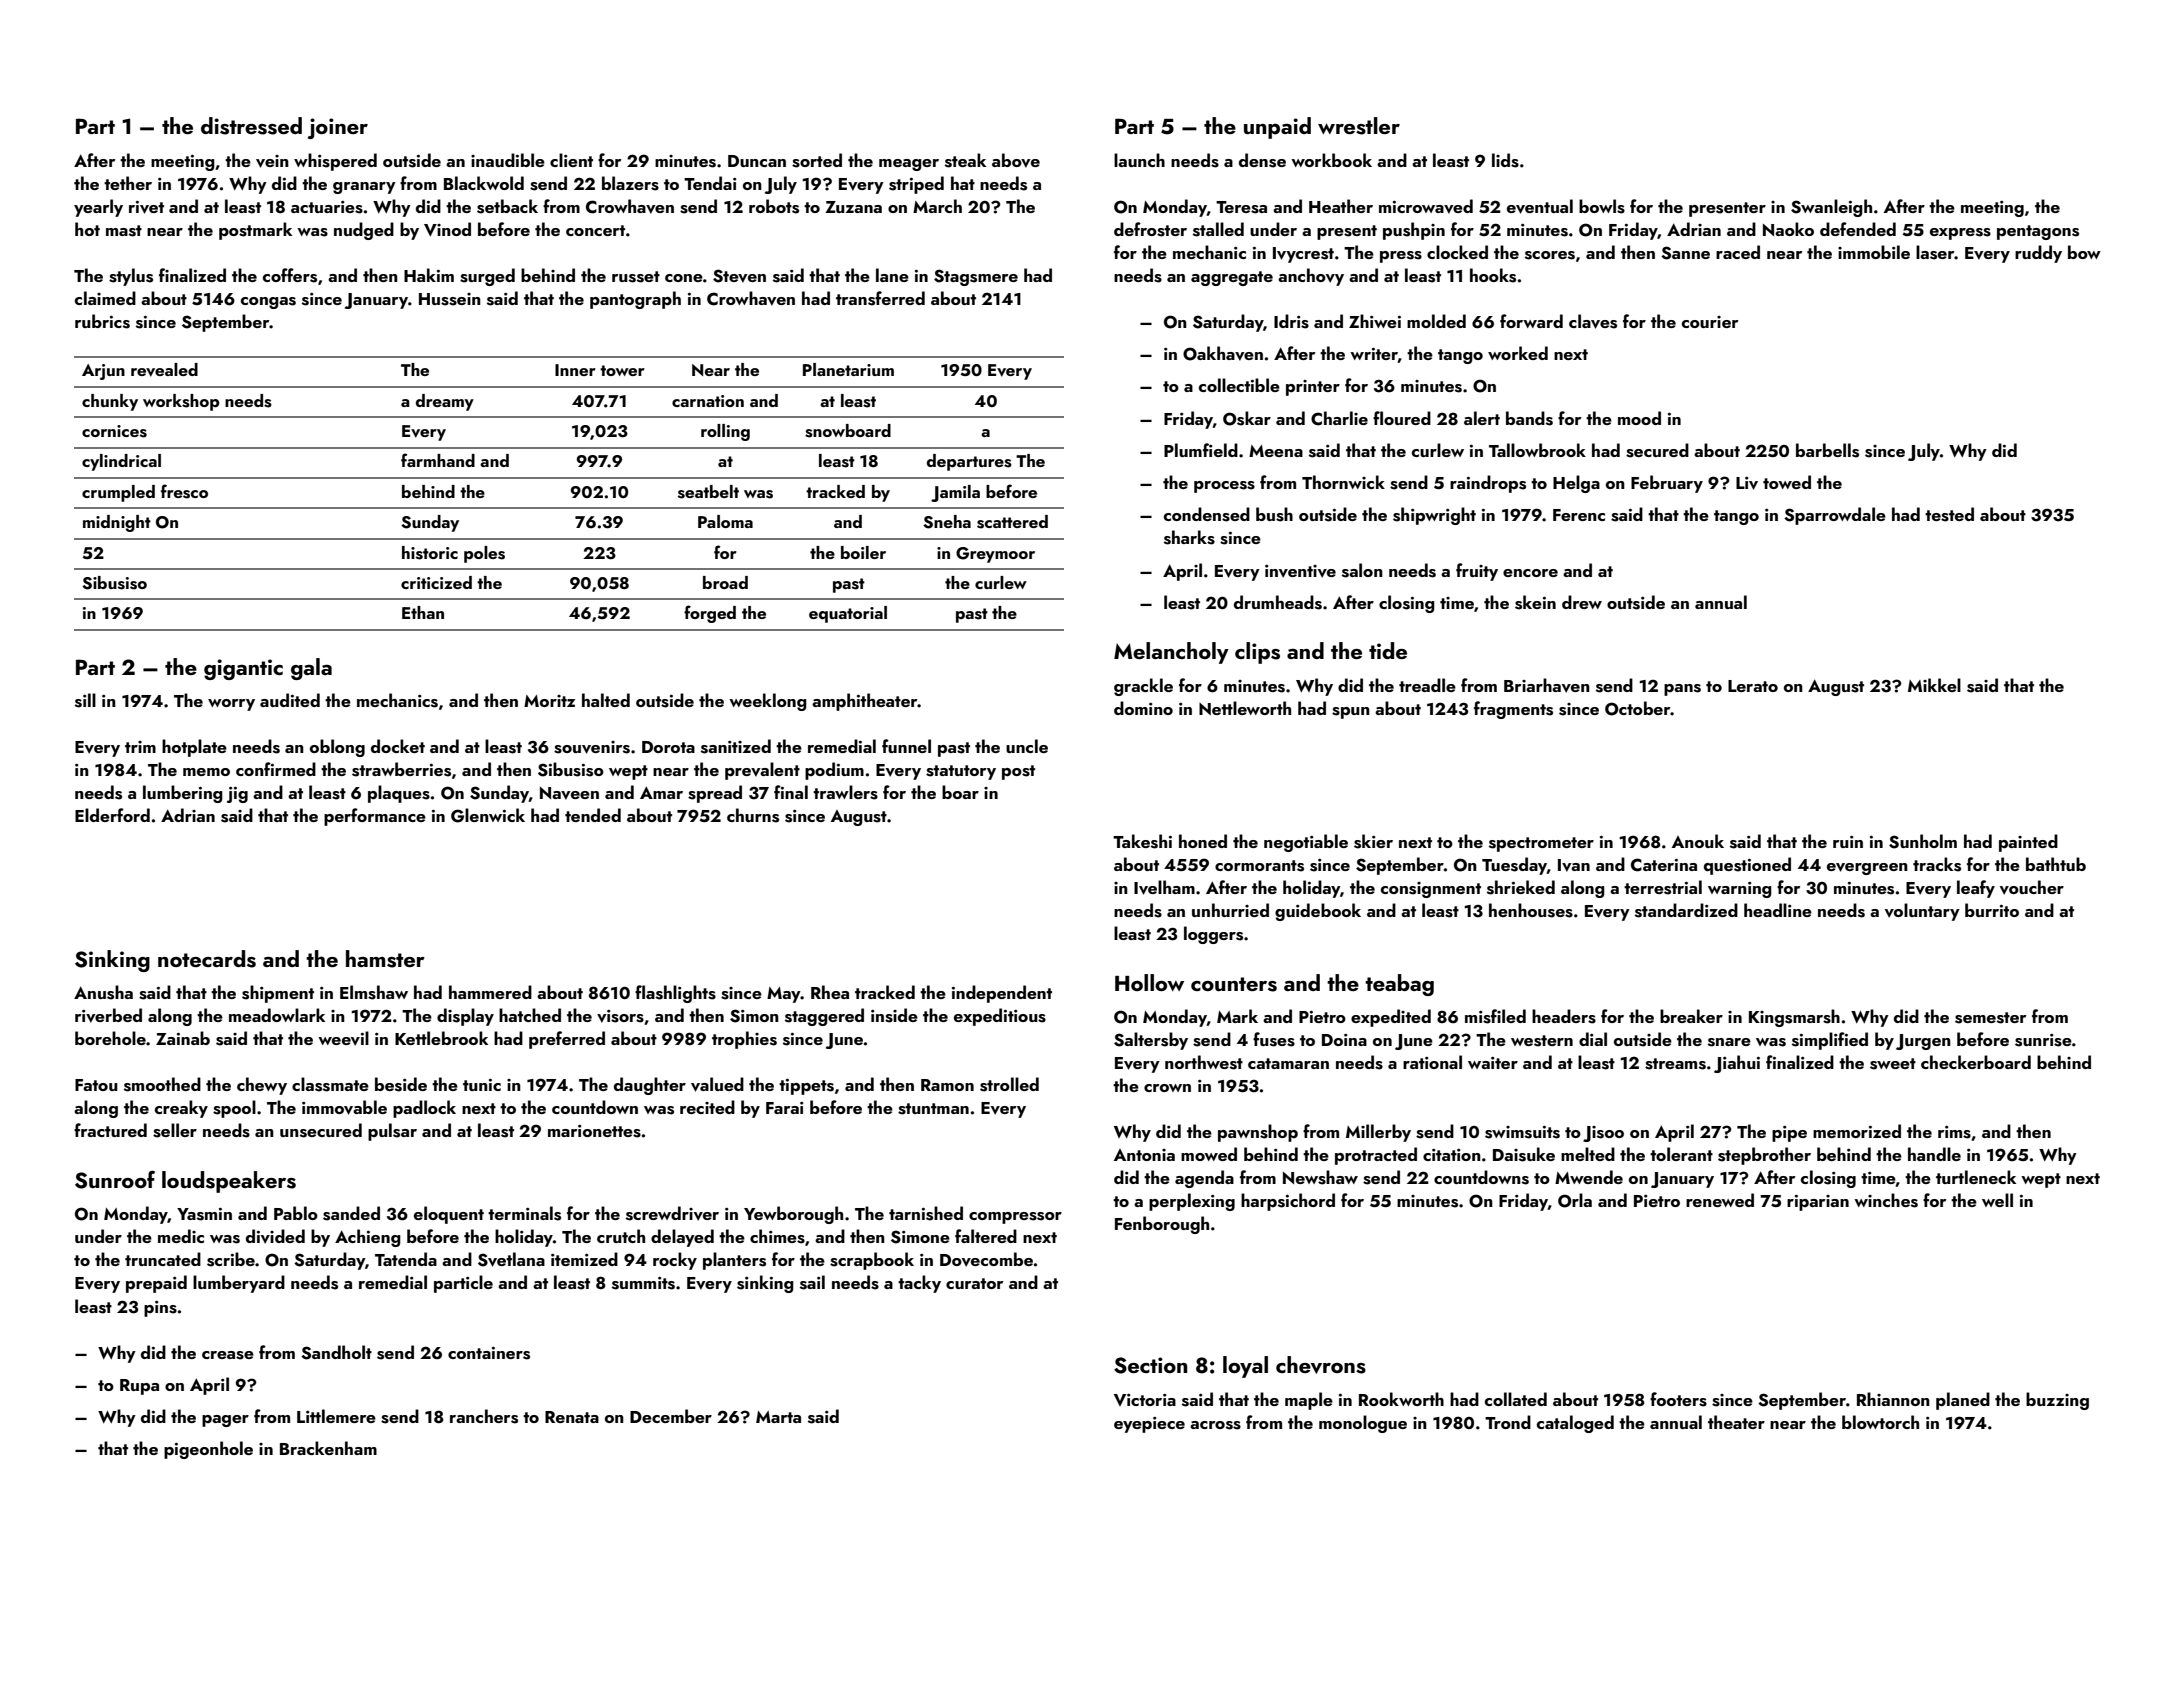  Describe the element at coordinates (1151, 1365) in the document. I see `Section` at that location.
